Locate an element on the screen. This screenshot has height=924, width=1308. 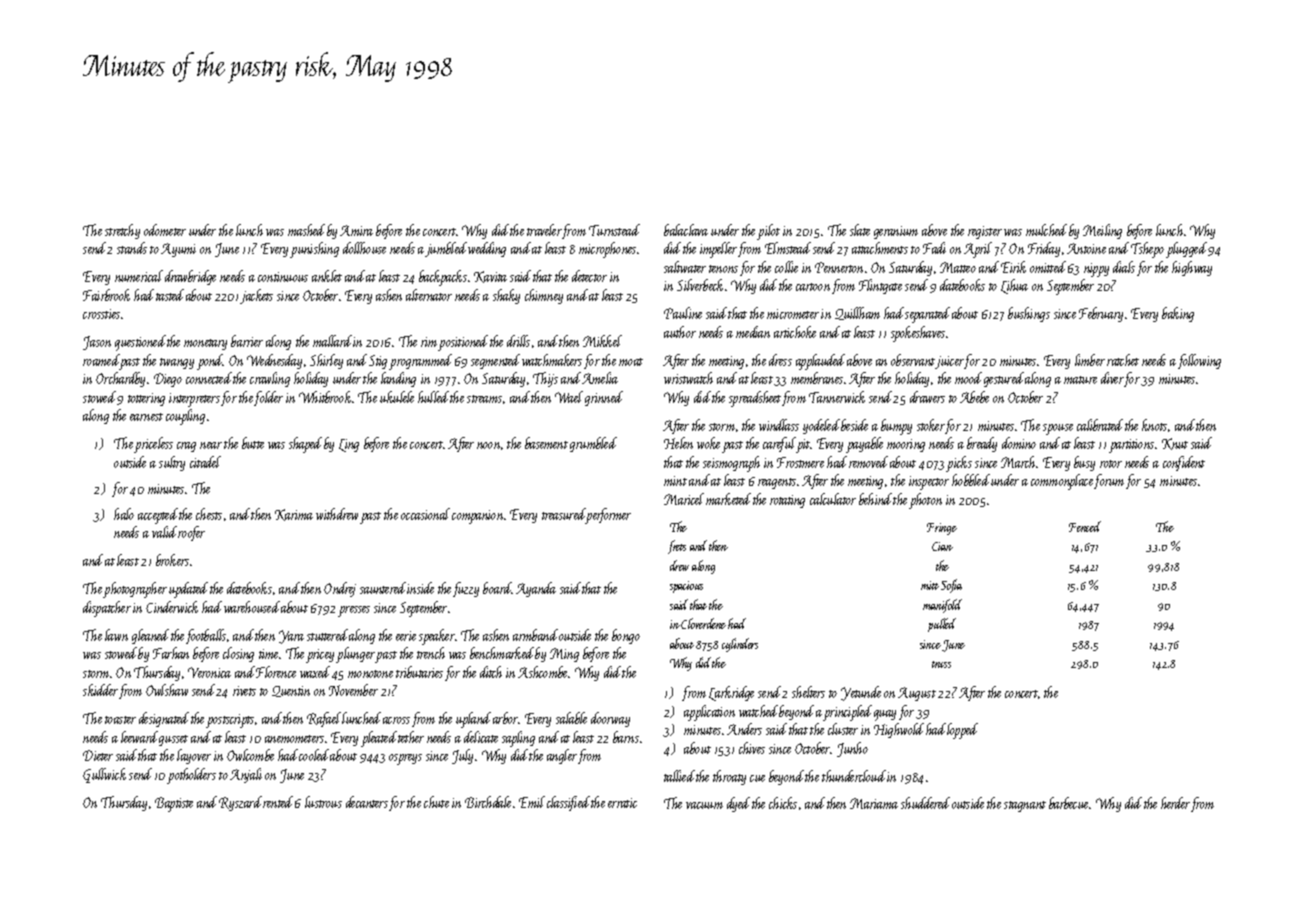
Matteo is located at coordinates (958, 267).
